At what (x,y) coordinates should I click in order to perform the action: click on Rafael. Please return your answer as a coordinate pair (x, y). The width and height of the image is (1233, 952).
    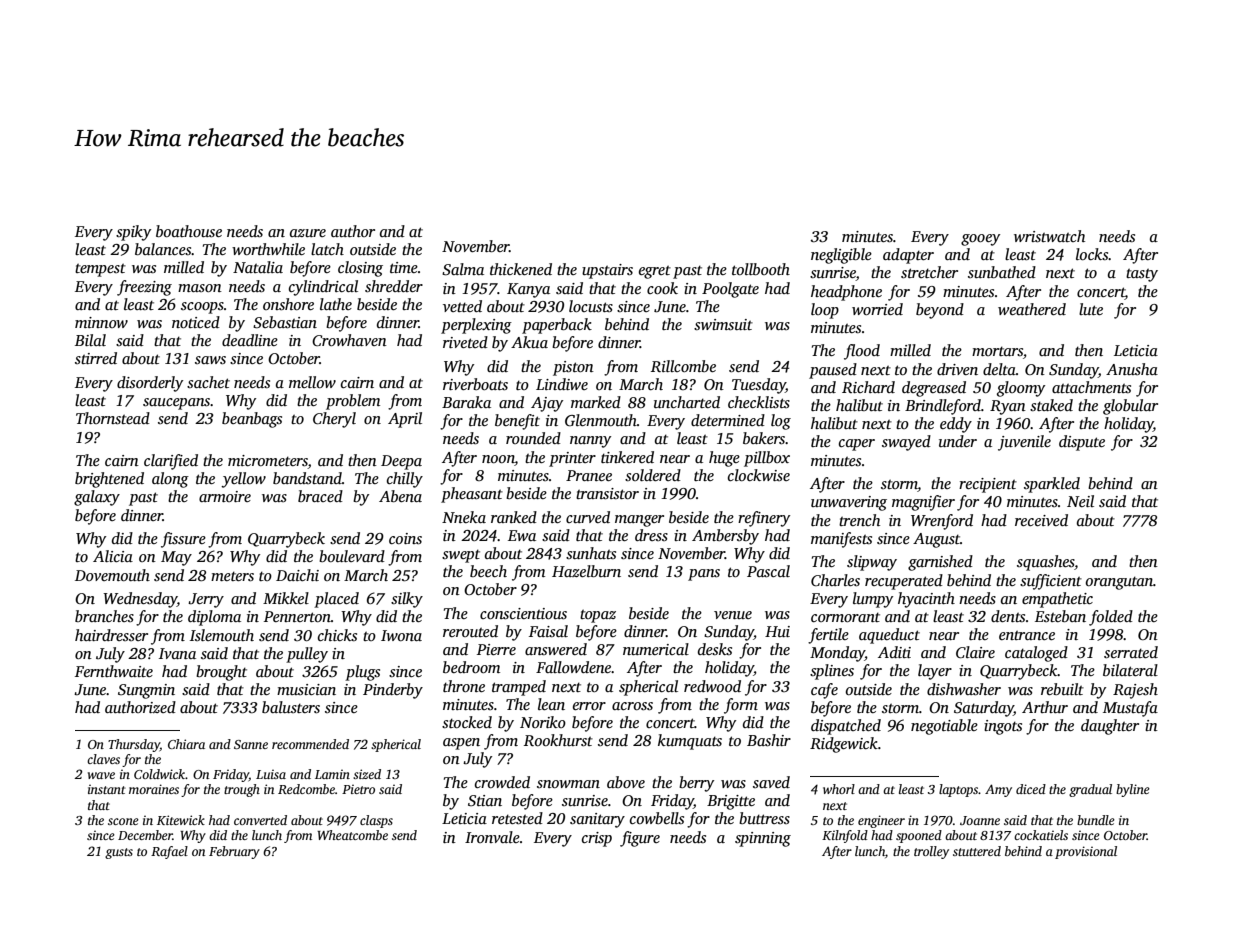
    Looking at the image, I should click on (169, 852).
